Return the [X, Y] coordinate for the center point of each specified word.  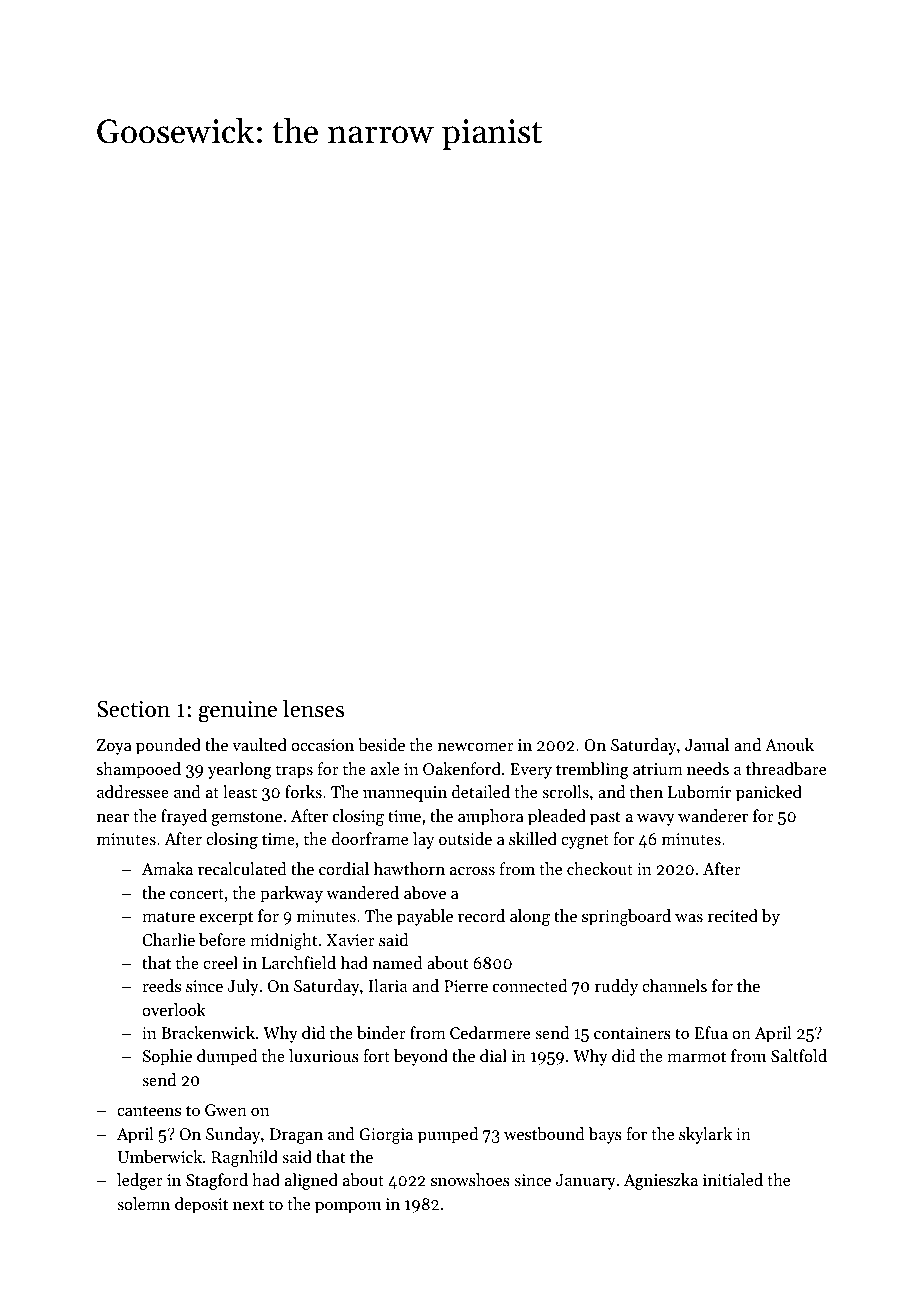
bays [605, 1135]
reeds [161, 985]
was [689, 917]
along [530, 917]
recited [733, 915]
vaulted [259, 744]
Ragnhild [244, 1158]
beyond [421, 1057]
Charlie [168, 939]
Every [531, 771]
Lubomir [699, 791]
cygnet [585, 842]
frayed [184, 817]
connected [530, 985]
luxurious [324, 1055]
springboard [626, 917]
